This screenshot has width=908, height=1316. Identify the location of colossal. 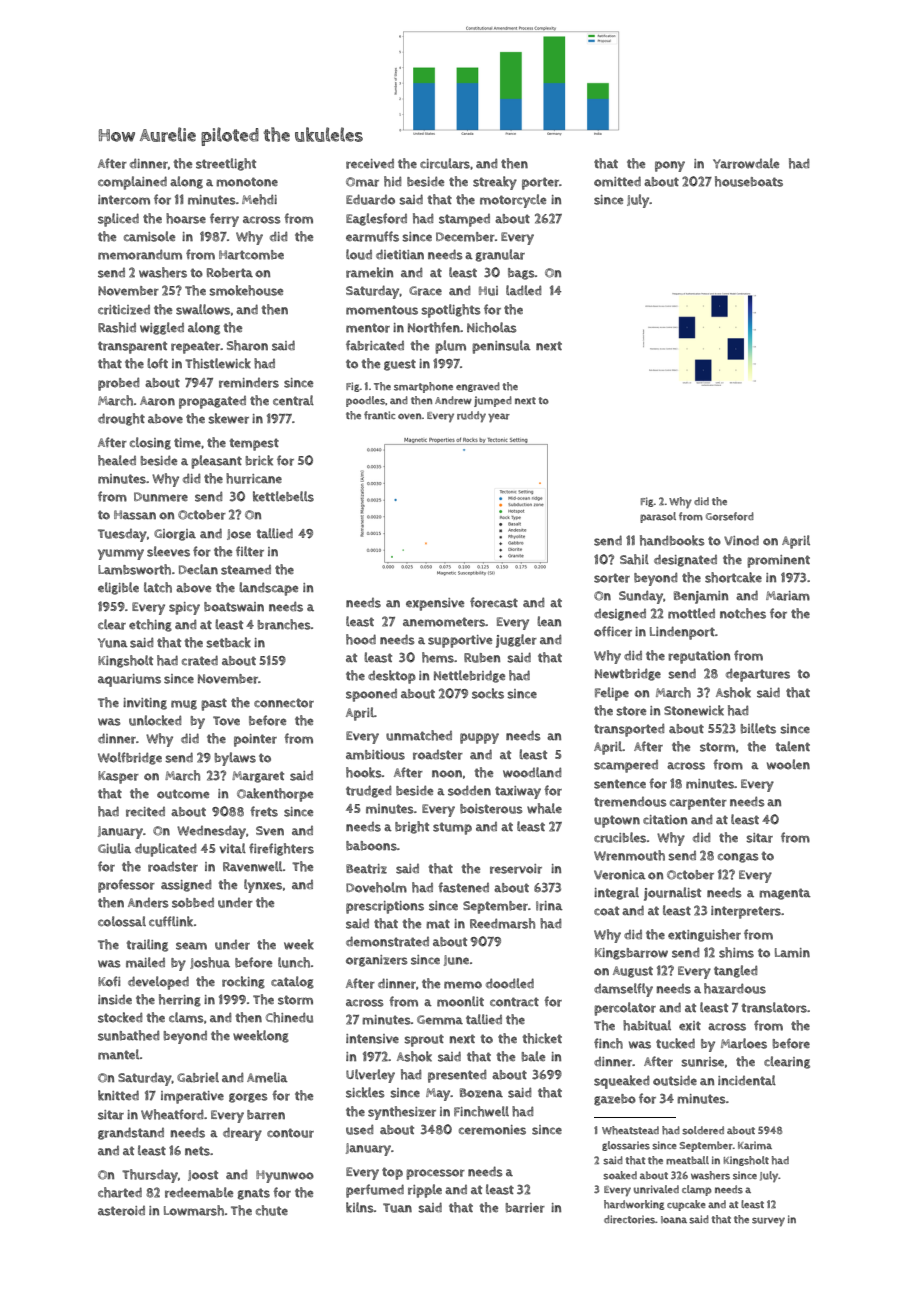
(122, 921).
